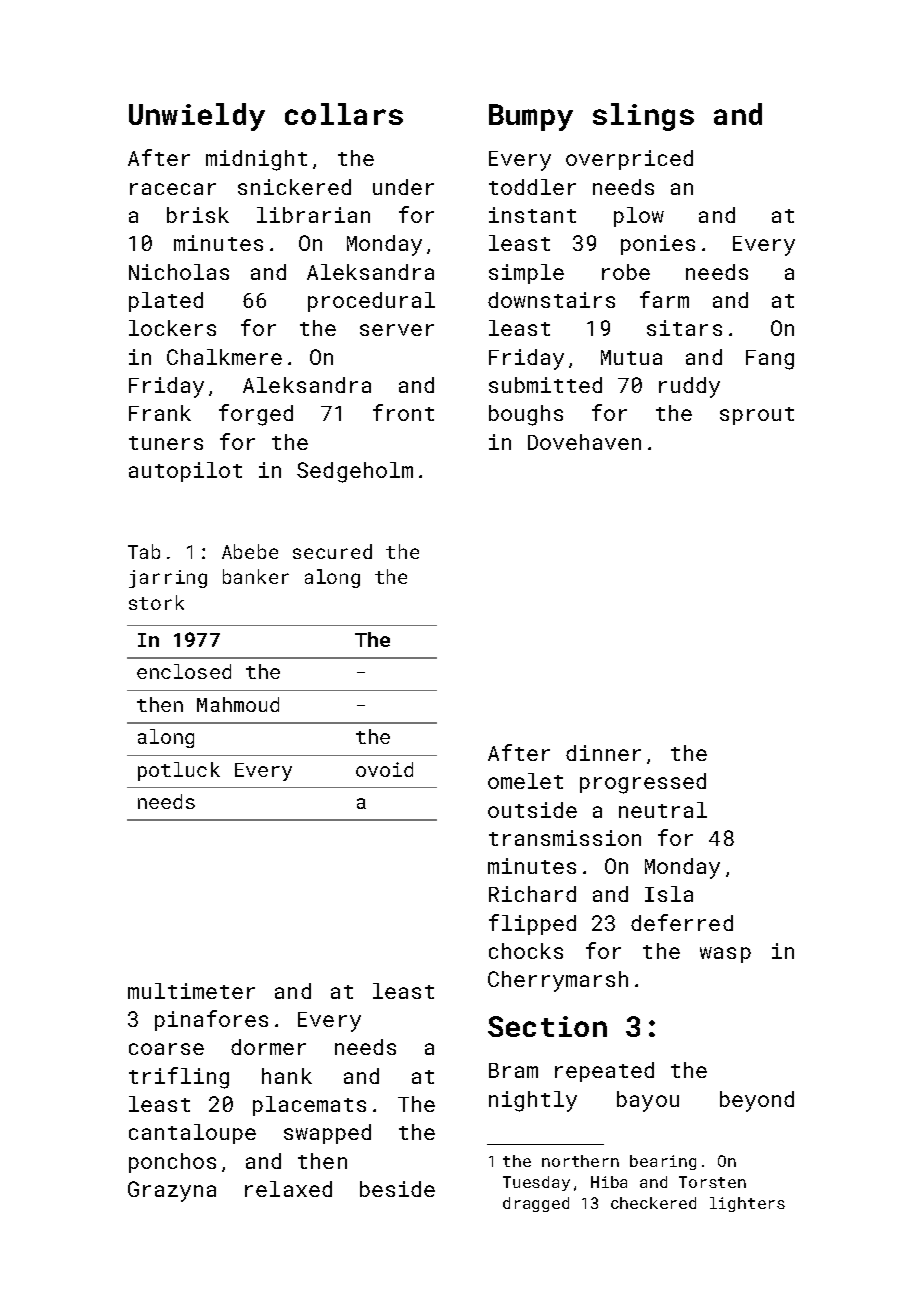  I want to click on slings, so click(643, 117).
